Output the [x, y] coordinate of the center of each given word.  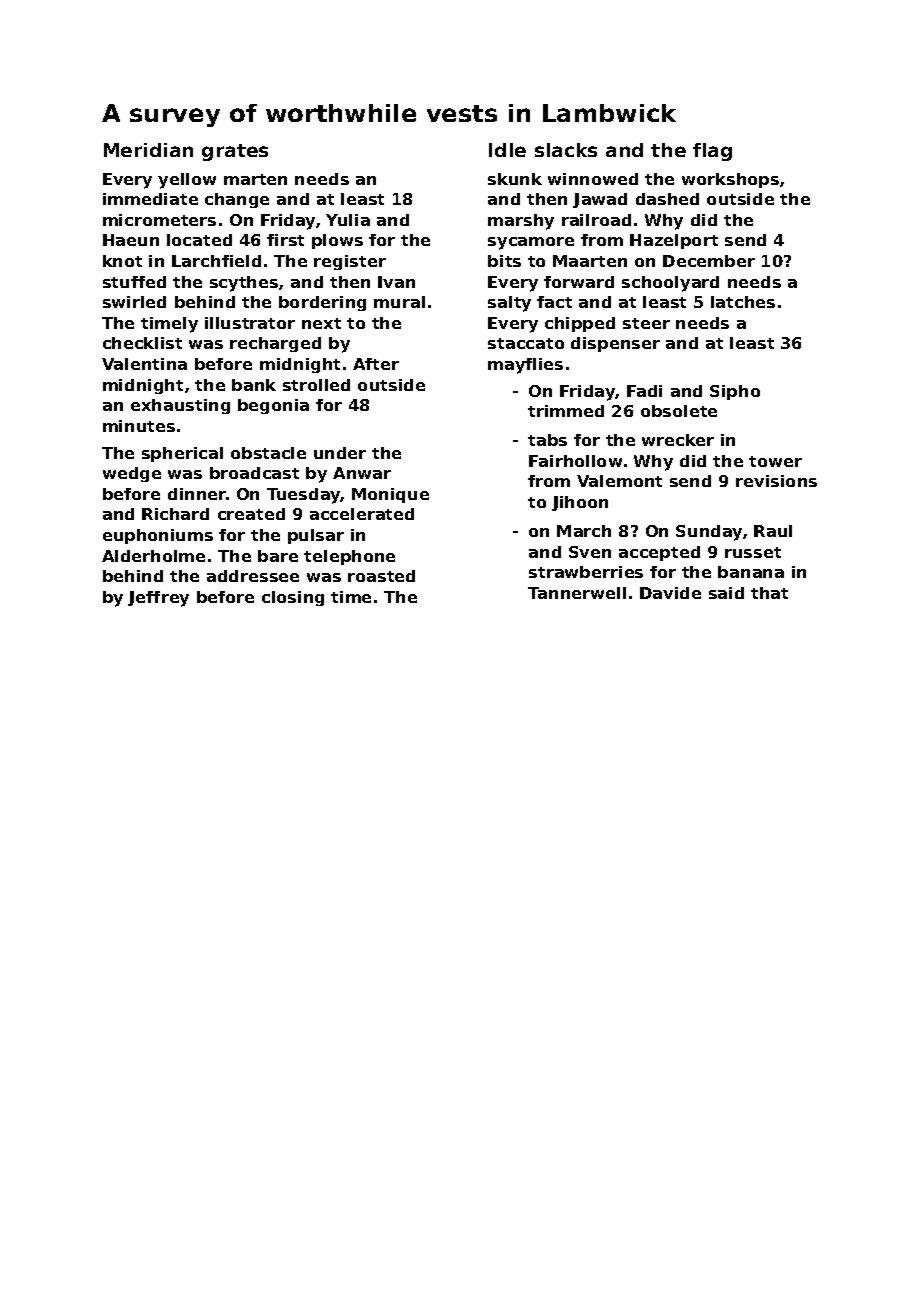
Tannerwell [577, 593]
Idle [507, 150]
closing [293, 598]
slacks [566, 150]
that [769, 593]
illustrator [250, 323]
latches [743, 302]
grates [235, 152]
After [376, 364]
